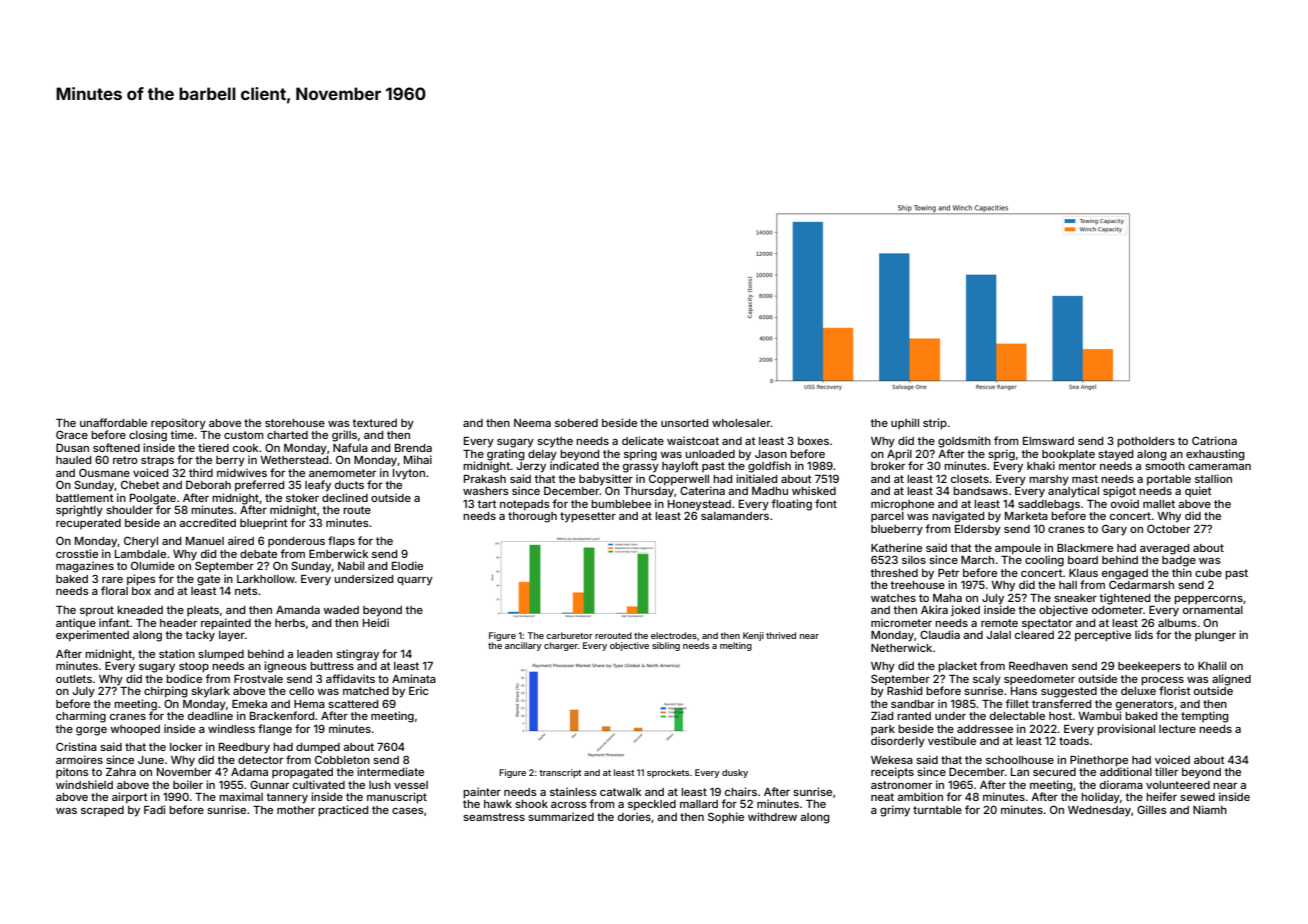  Describe the element at coordinates (339, 553) in the image. I see `Emberwick` at that location.
